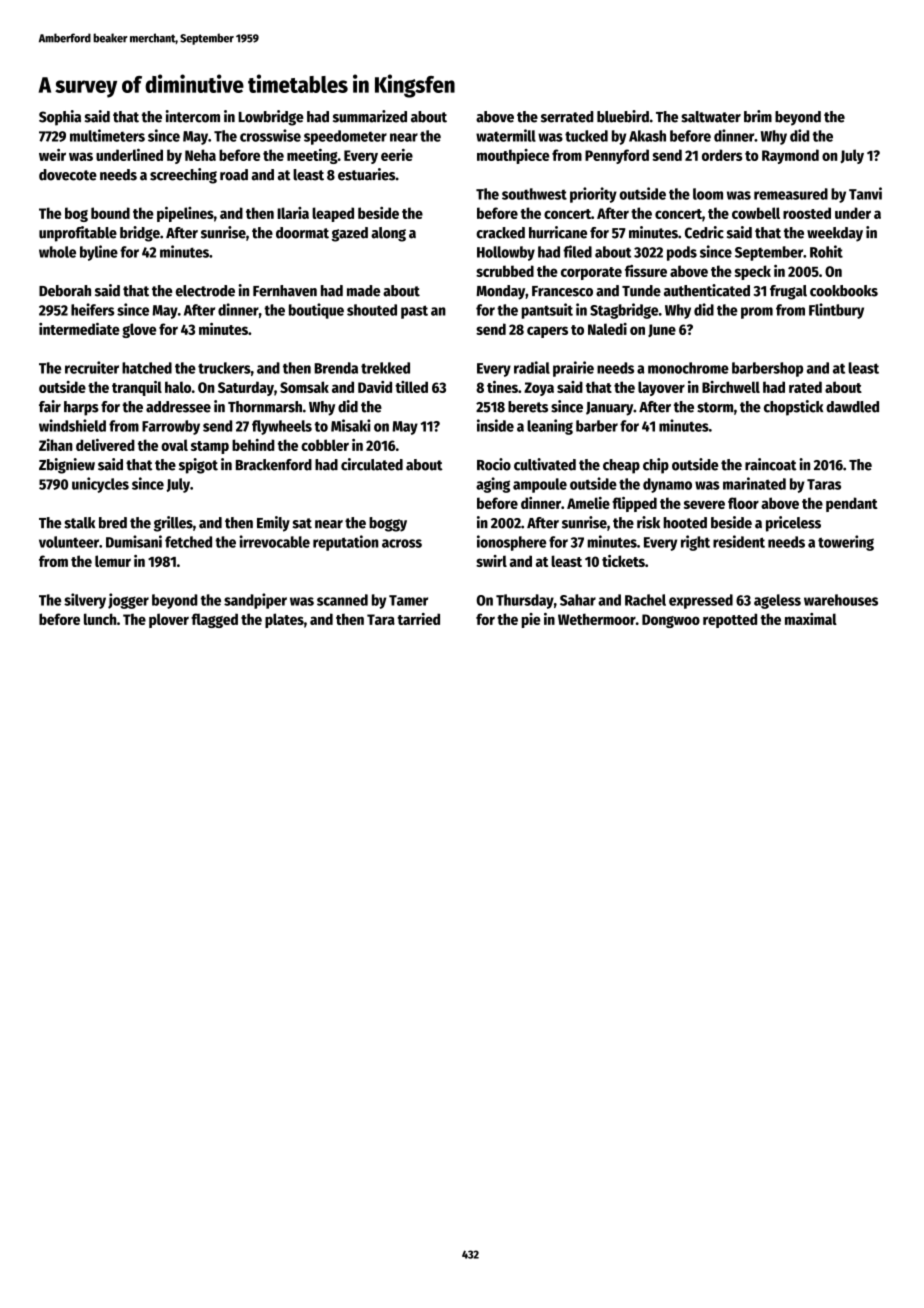 The height and width of the screenshot is (1308, 924). I want to click on bred, so click(113, 523).
